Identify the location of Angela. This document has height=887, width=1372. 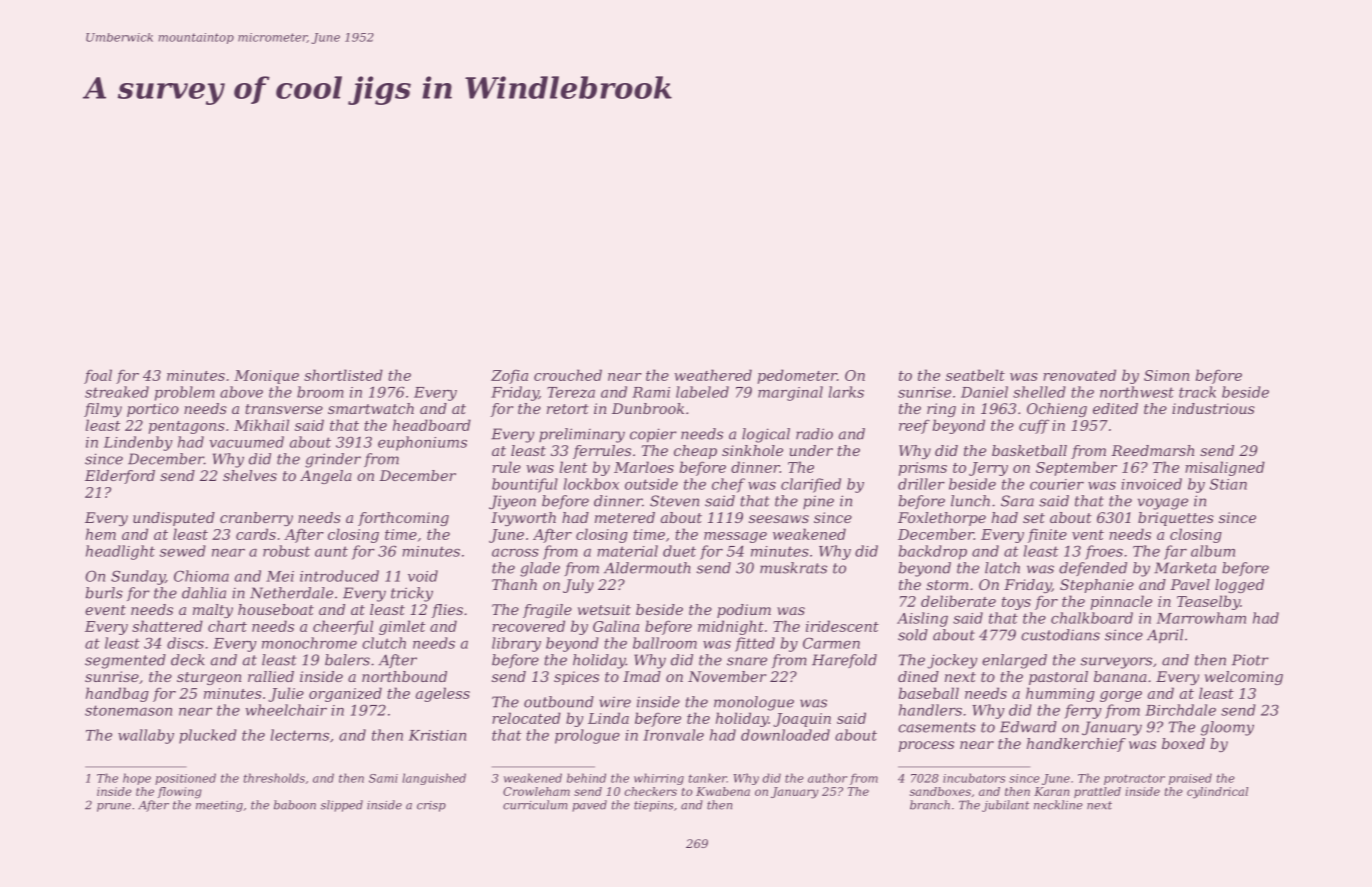
(326, 477).
